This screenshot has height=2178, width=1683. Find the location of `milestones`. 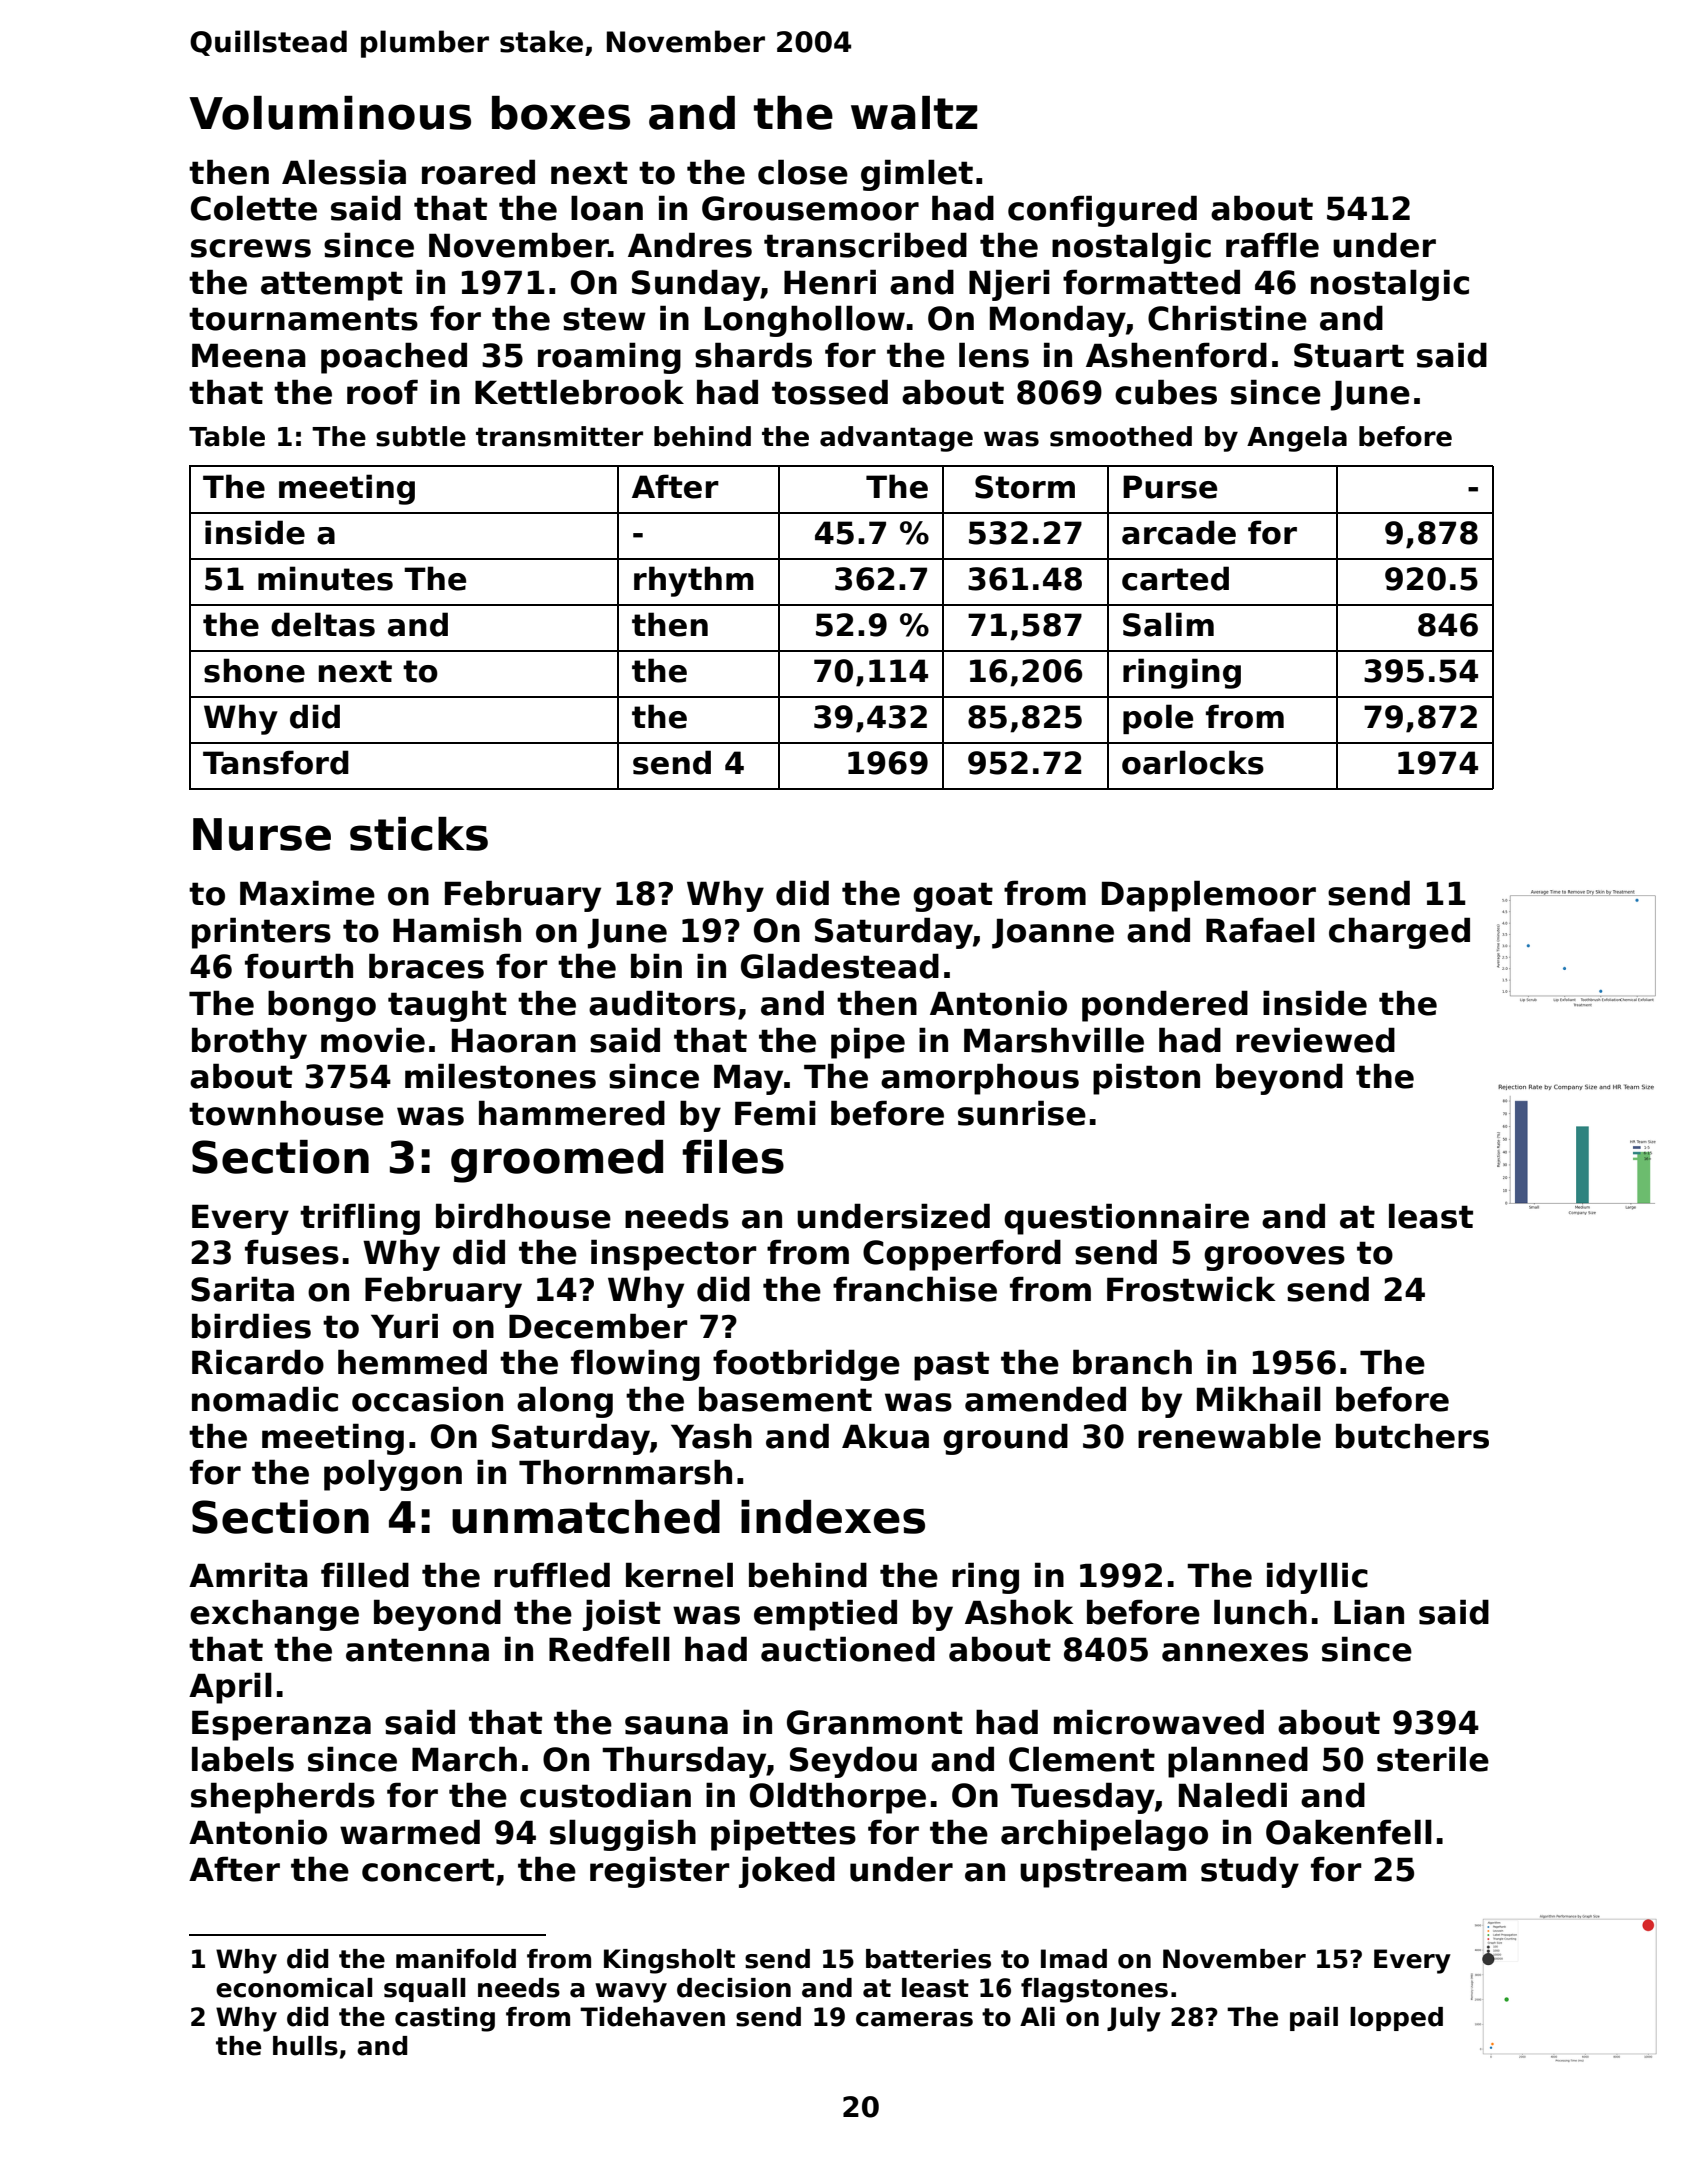

milestones is located at coordinates (500, 1076).
